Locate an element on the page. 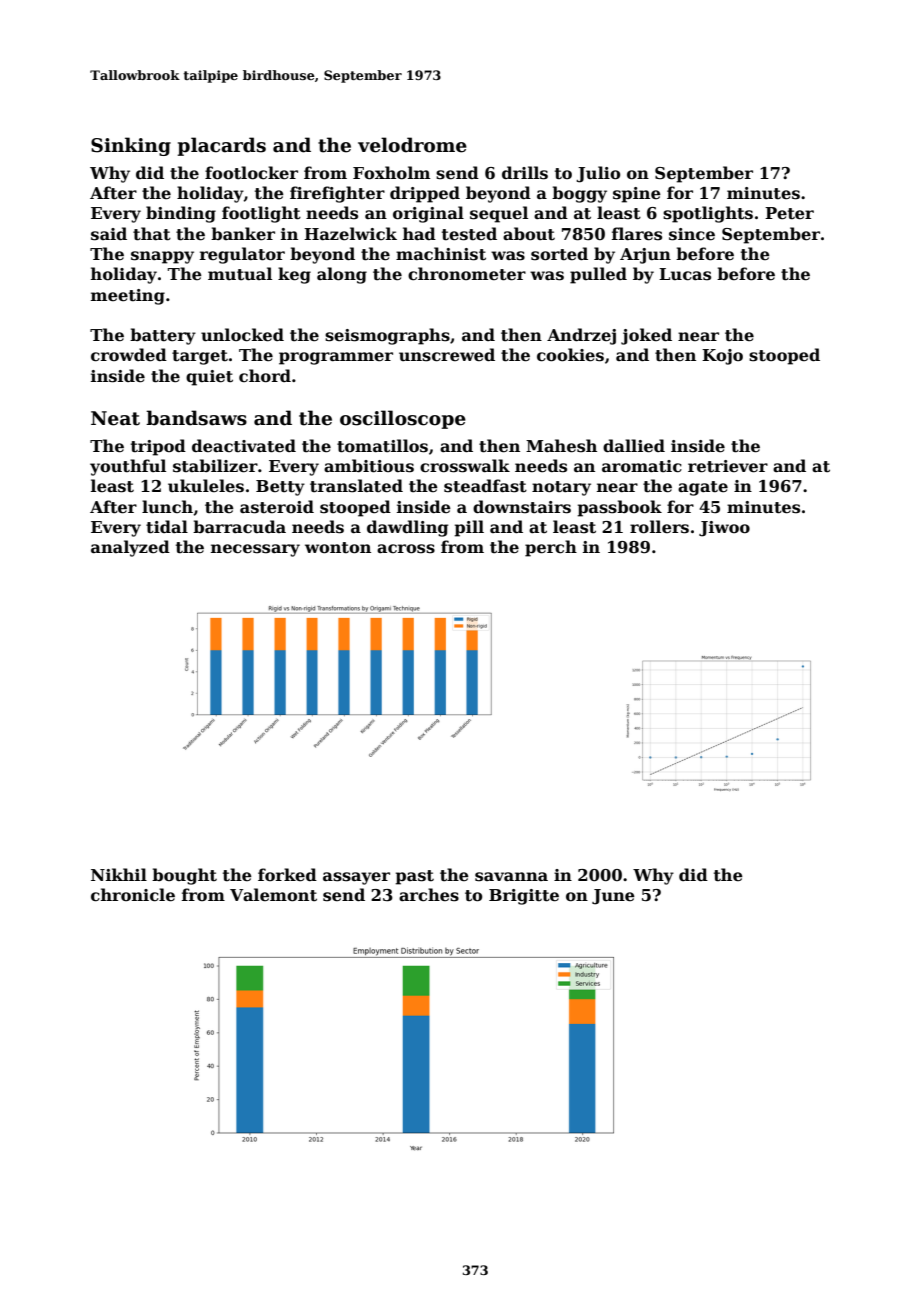  snappy is located at coordinates (162, 257).
